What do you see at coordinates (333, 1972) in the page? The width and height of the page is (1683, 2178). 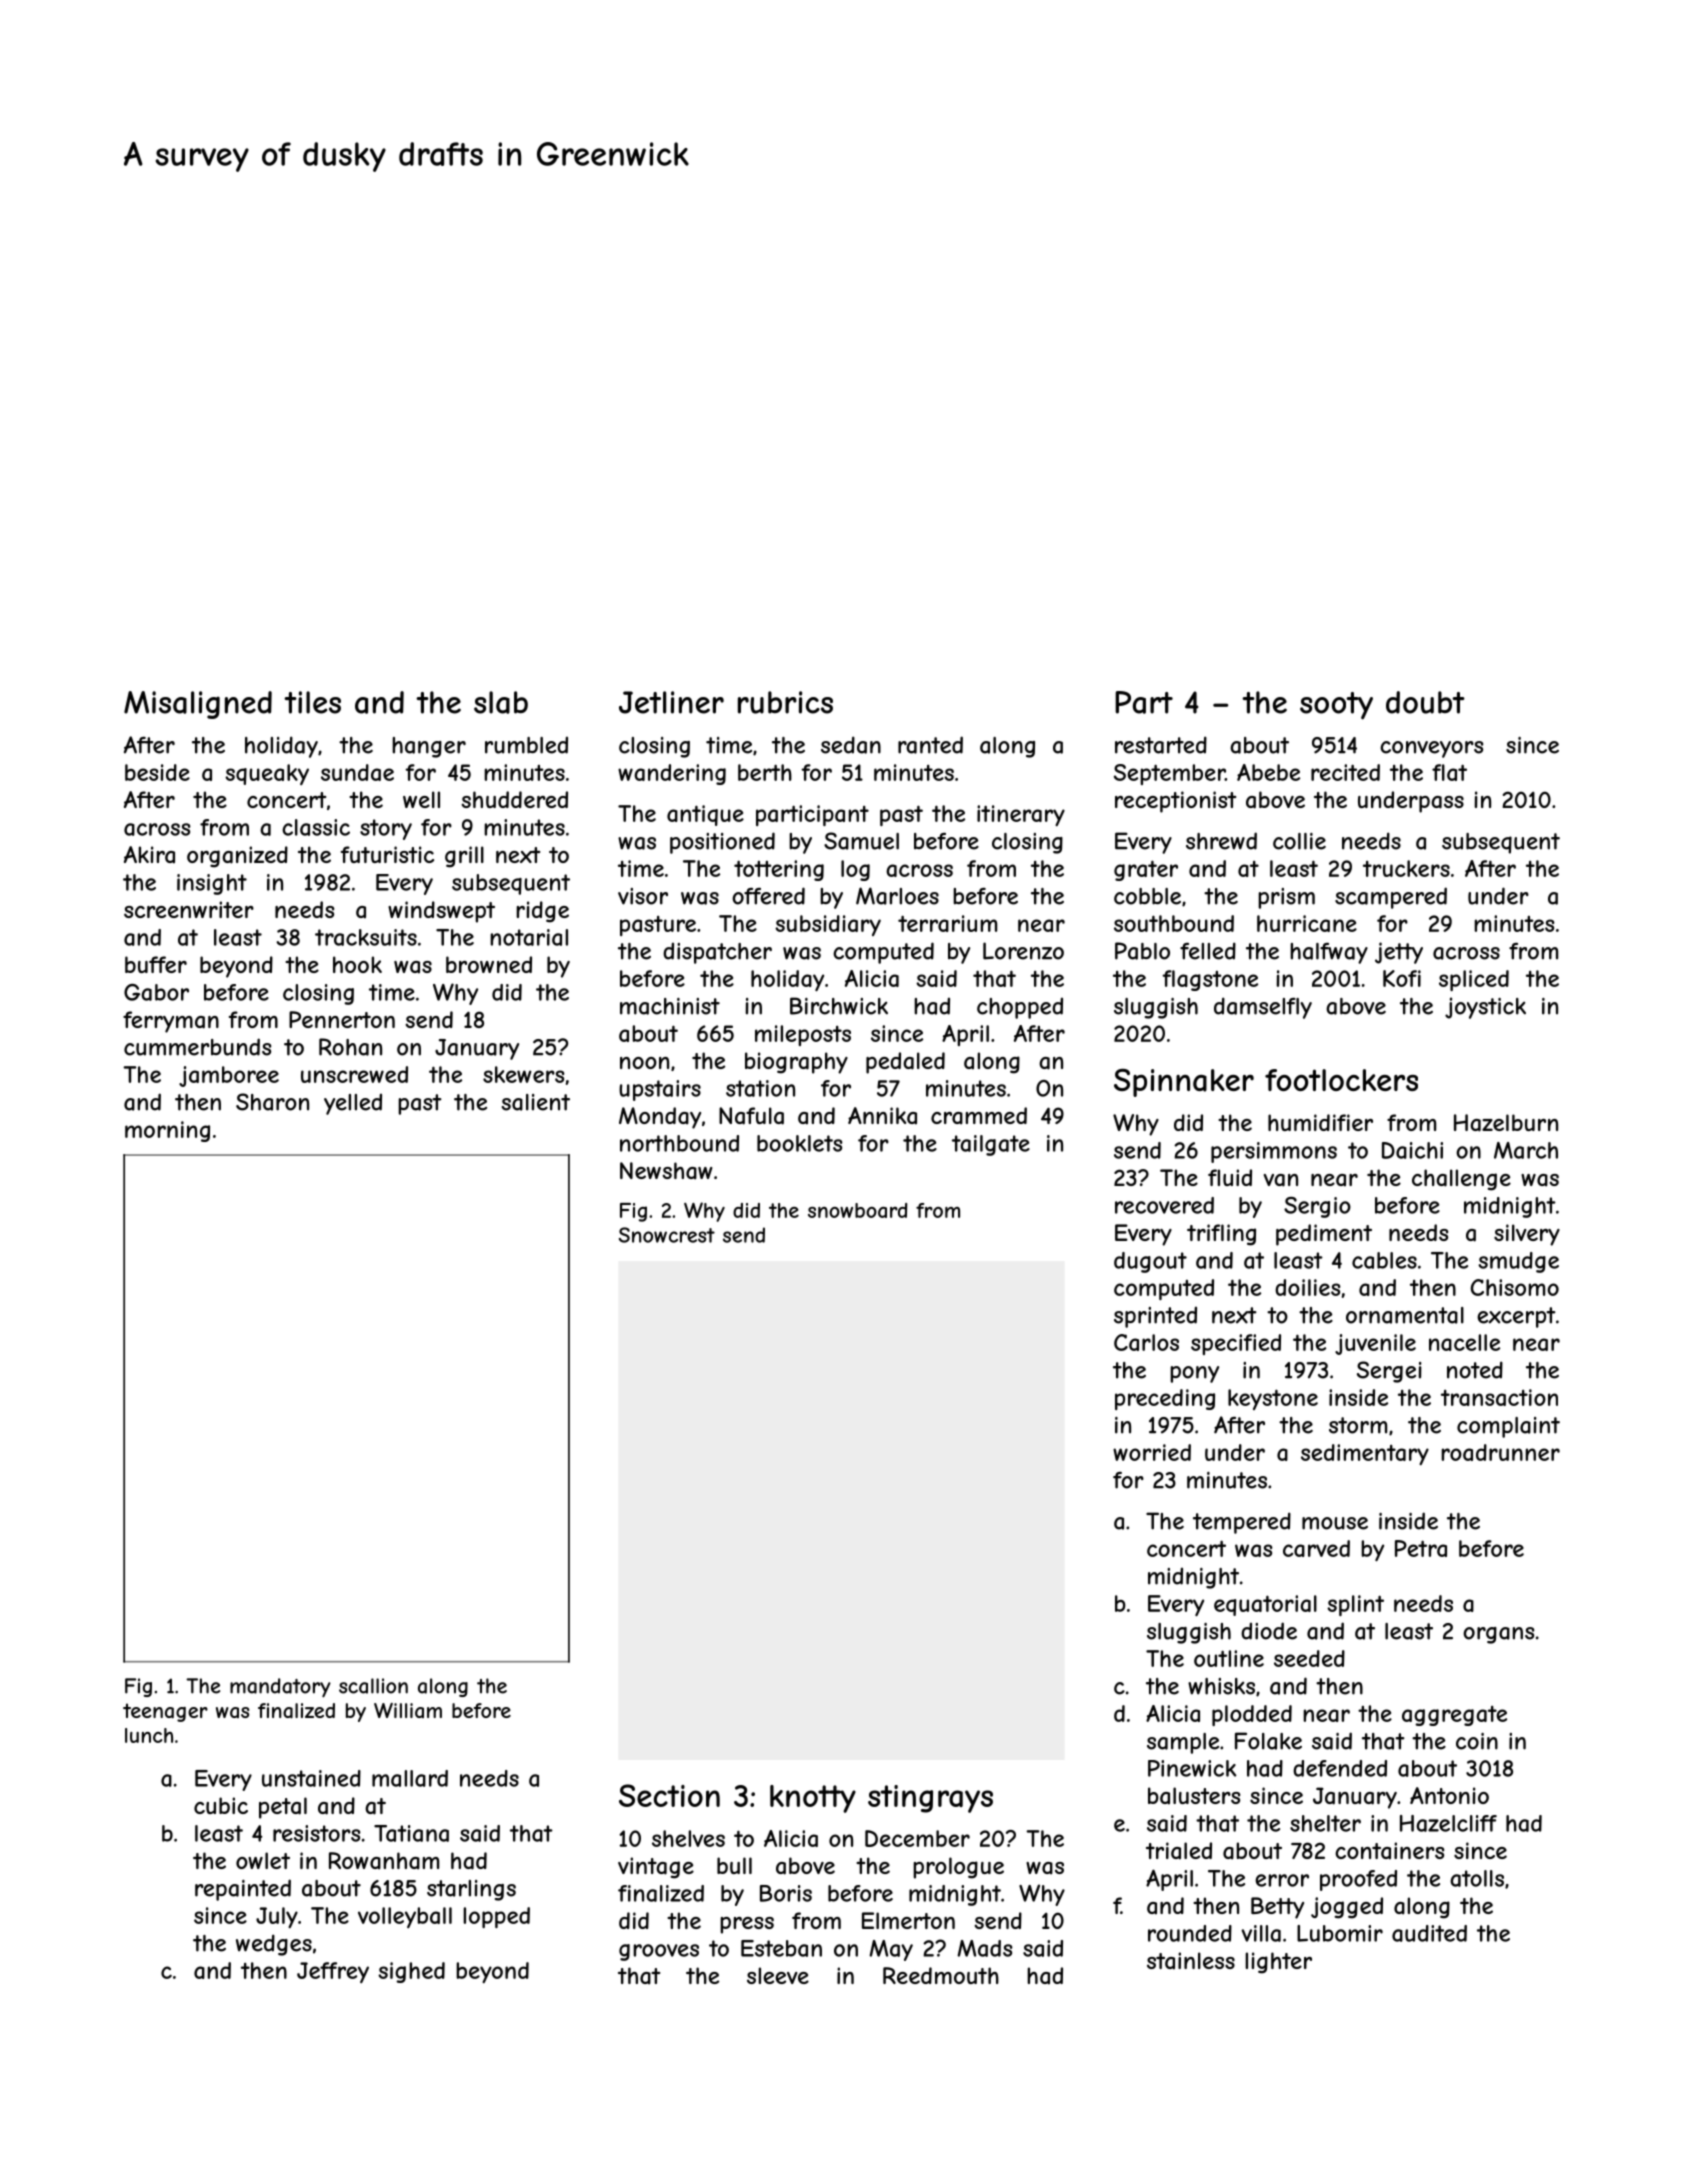 I see `Jeffrey` at bounding box center [333, 1972].
